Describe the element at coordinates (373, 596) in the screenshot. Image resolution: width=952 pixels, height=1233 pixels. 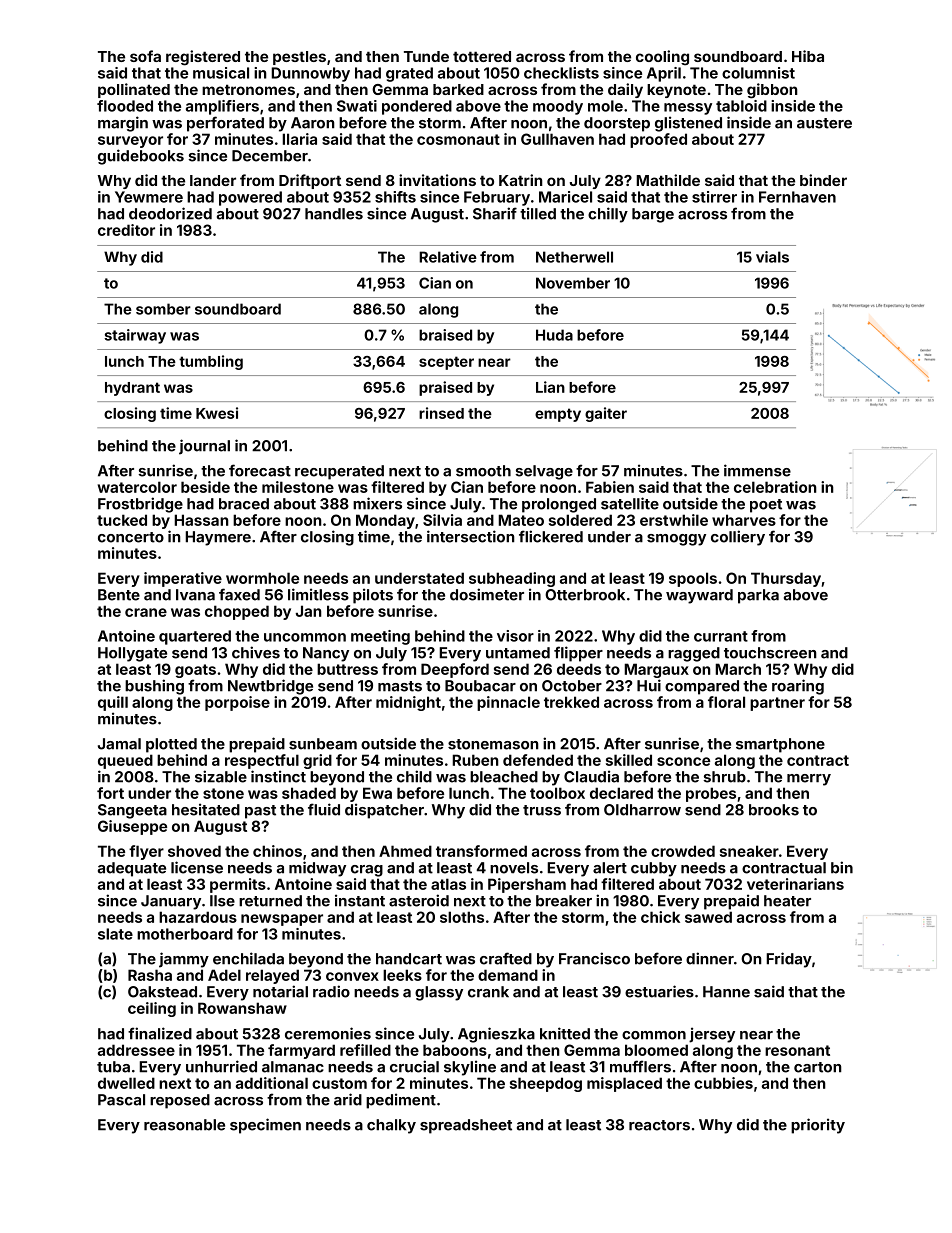
I see `pilots` at that location.
